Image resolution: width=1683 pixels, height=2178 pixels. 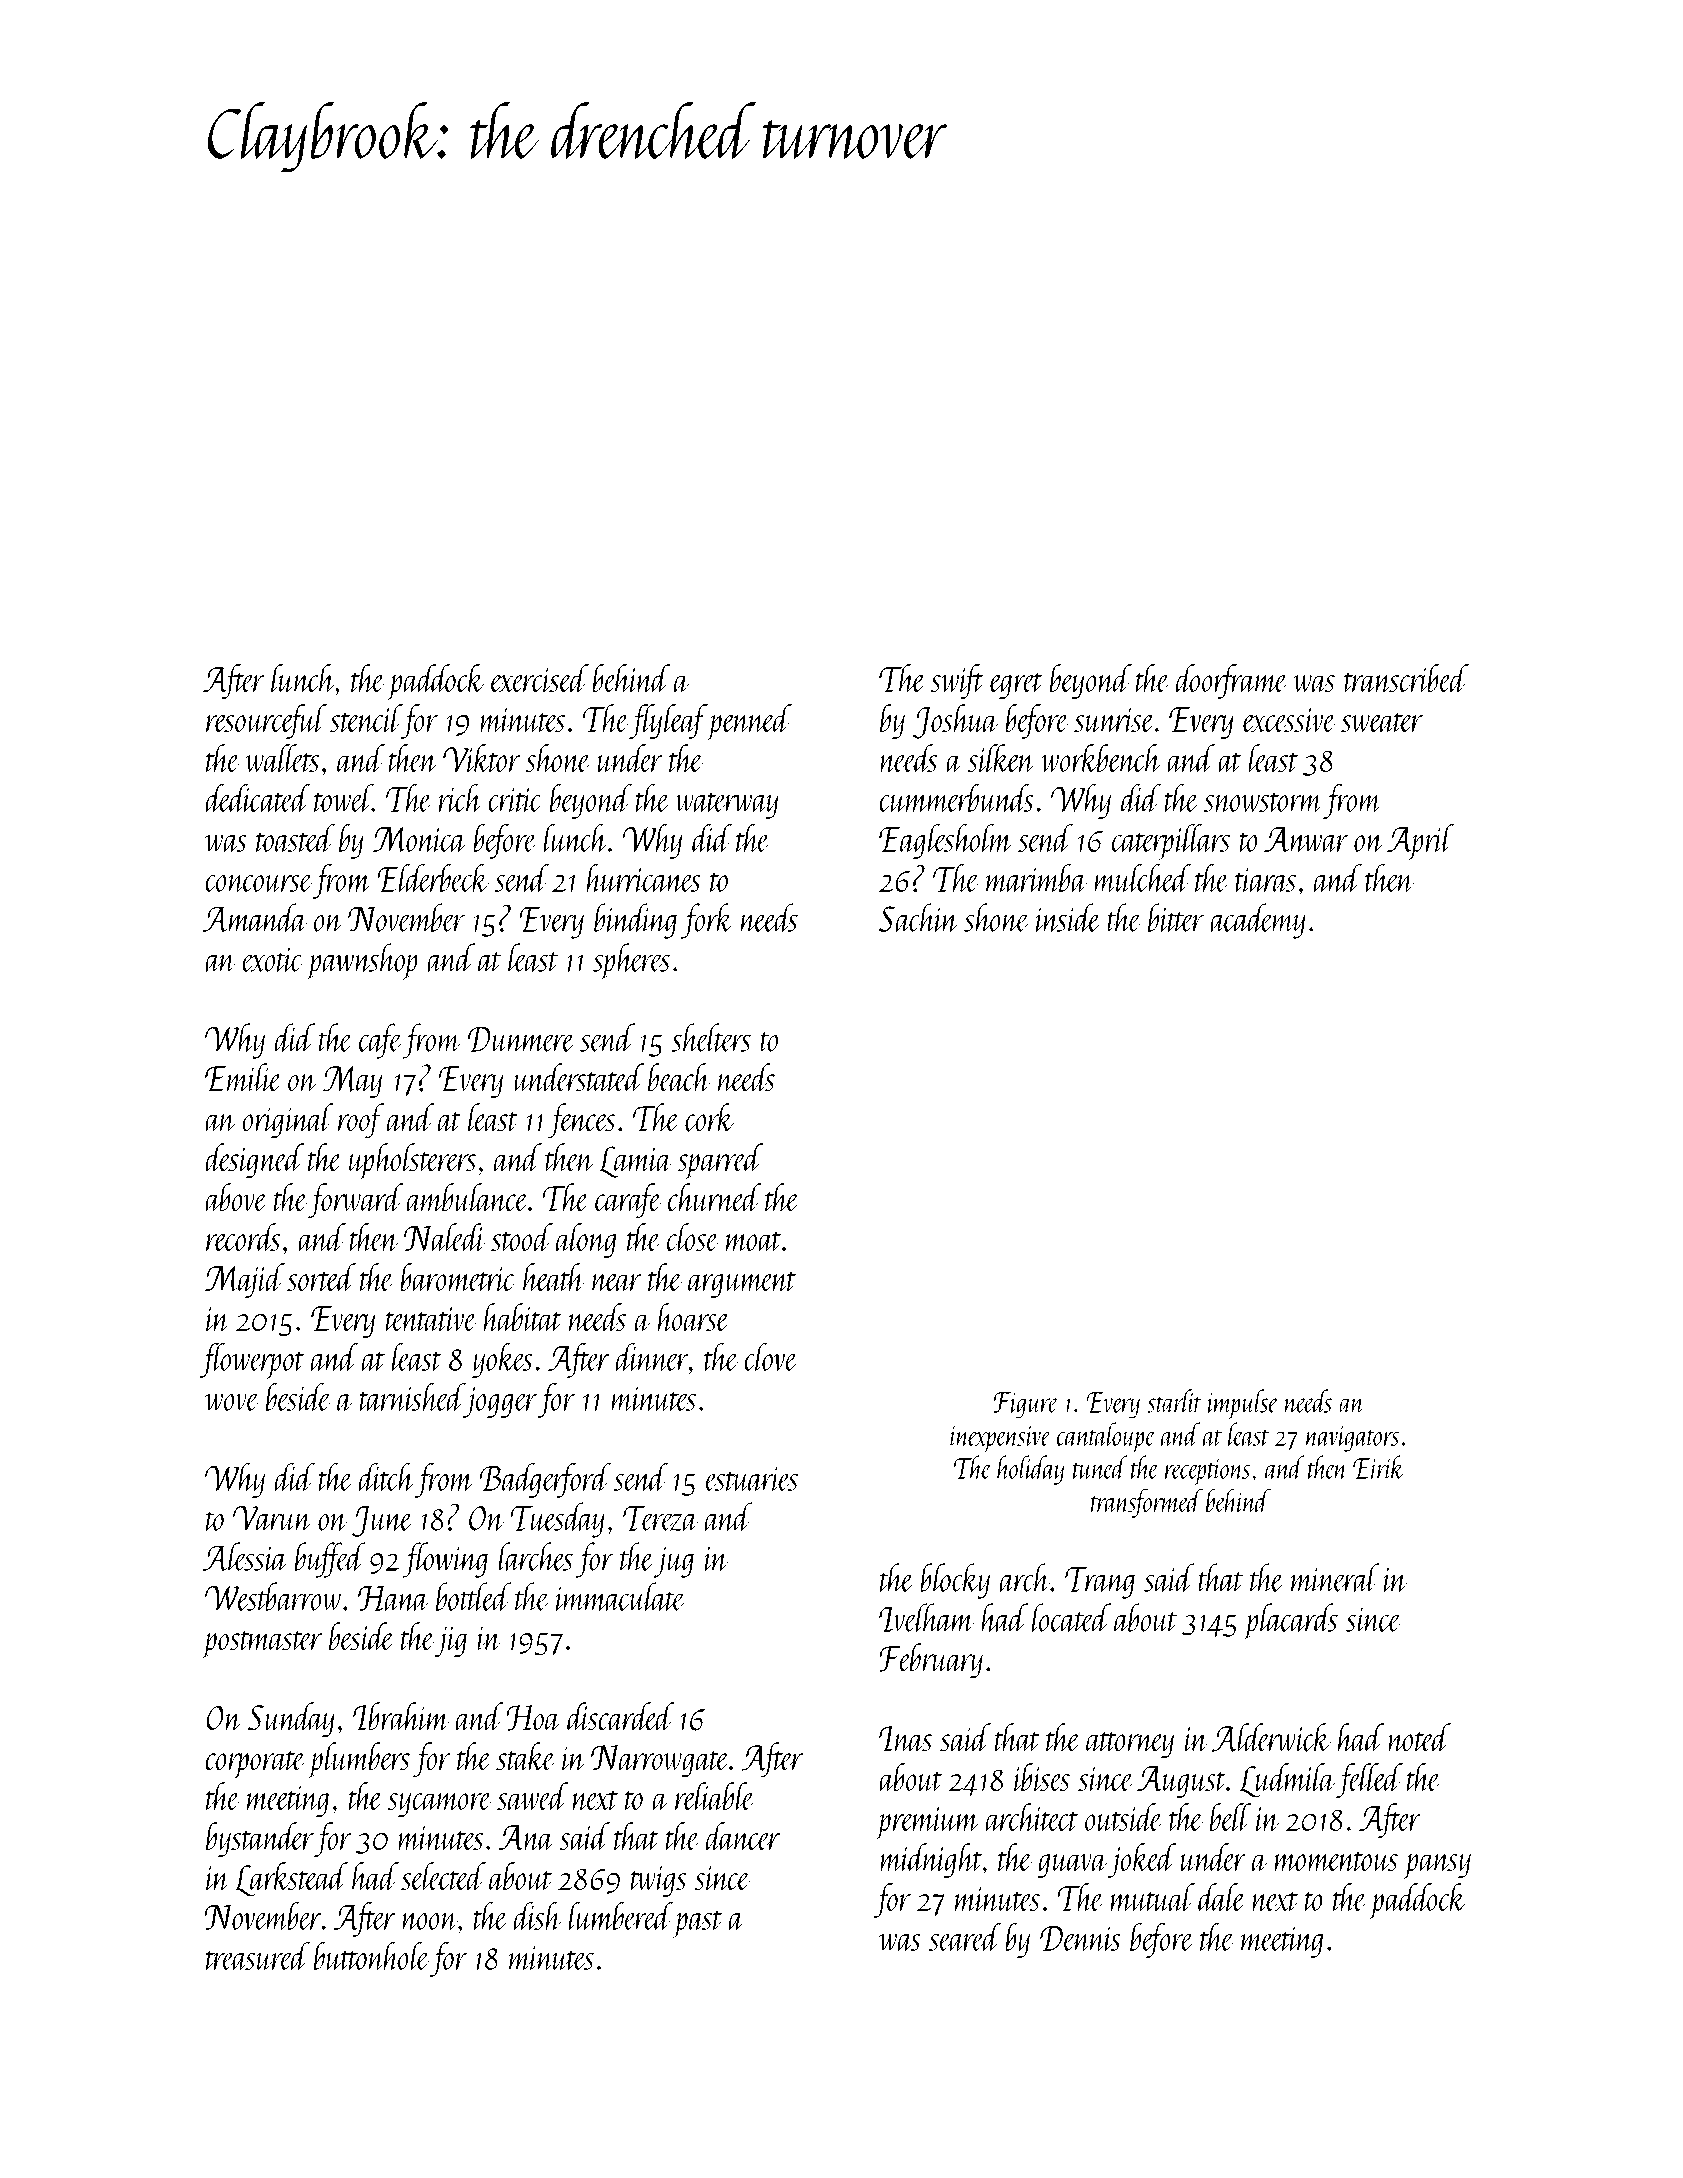 I want to click on postmaster, so click(x=262, y=1645).
